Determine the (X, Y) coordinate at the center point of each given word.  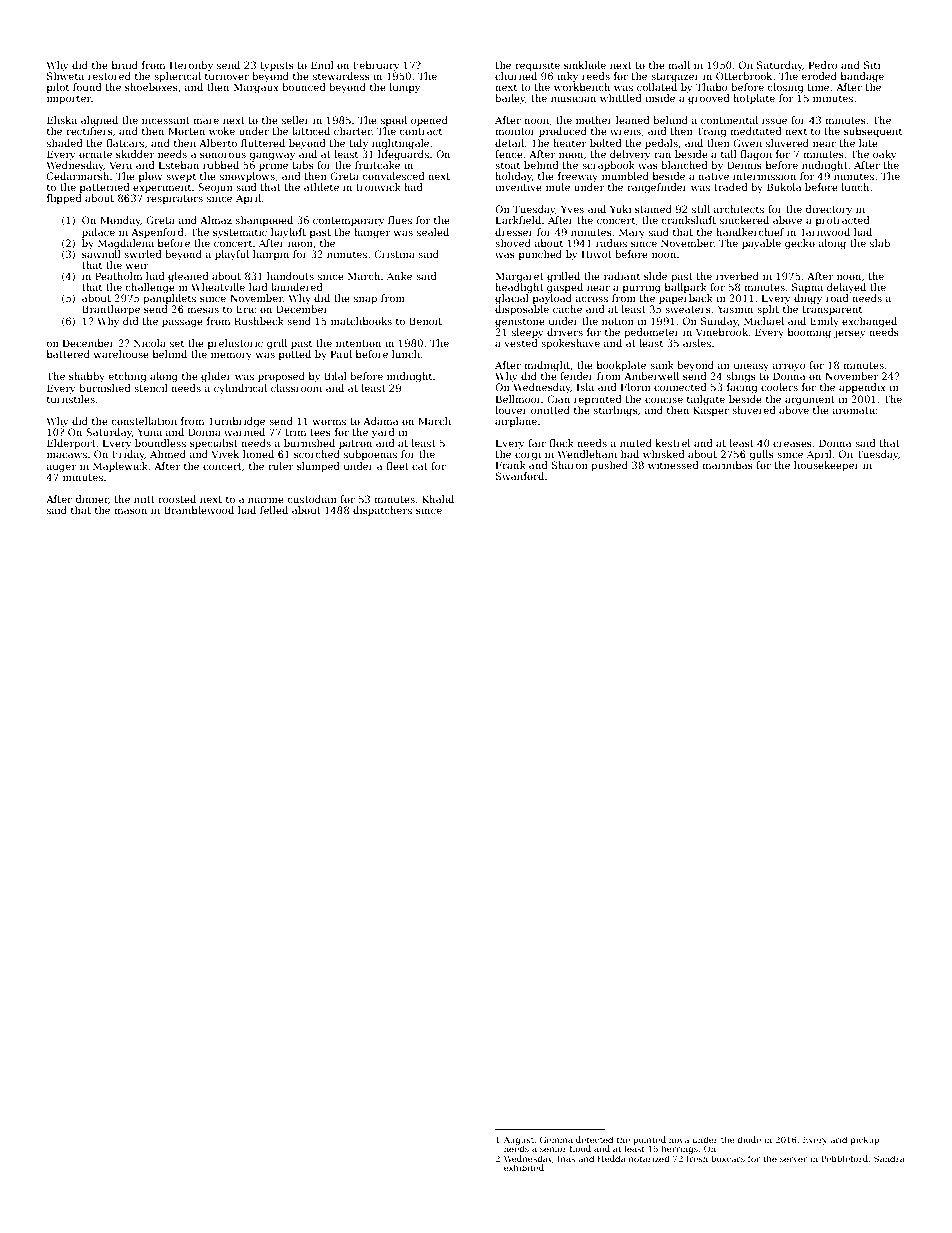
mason (130, 511)
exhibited (524, 1167)
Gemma (556, 1139)
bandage (862, 77)
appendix (862, 388)
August (519, 1141)
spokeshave (570, 344)
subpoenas (370, 455)
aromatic (855, 410)
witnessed (673, 465)
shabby (87, 377)
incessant (166, 120)
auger (62, 468)
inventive (518, 187)
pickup (865, 1140)
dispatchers (382, 511)
